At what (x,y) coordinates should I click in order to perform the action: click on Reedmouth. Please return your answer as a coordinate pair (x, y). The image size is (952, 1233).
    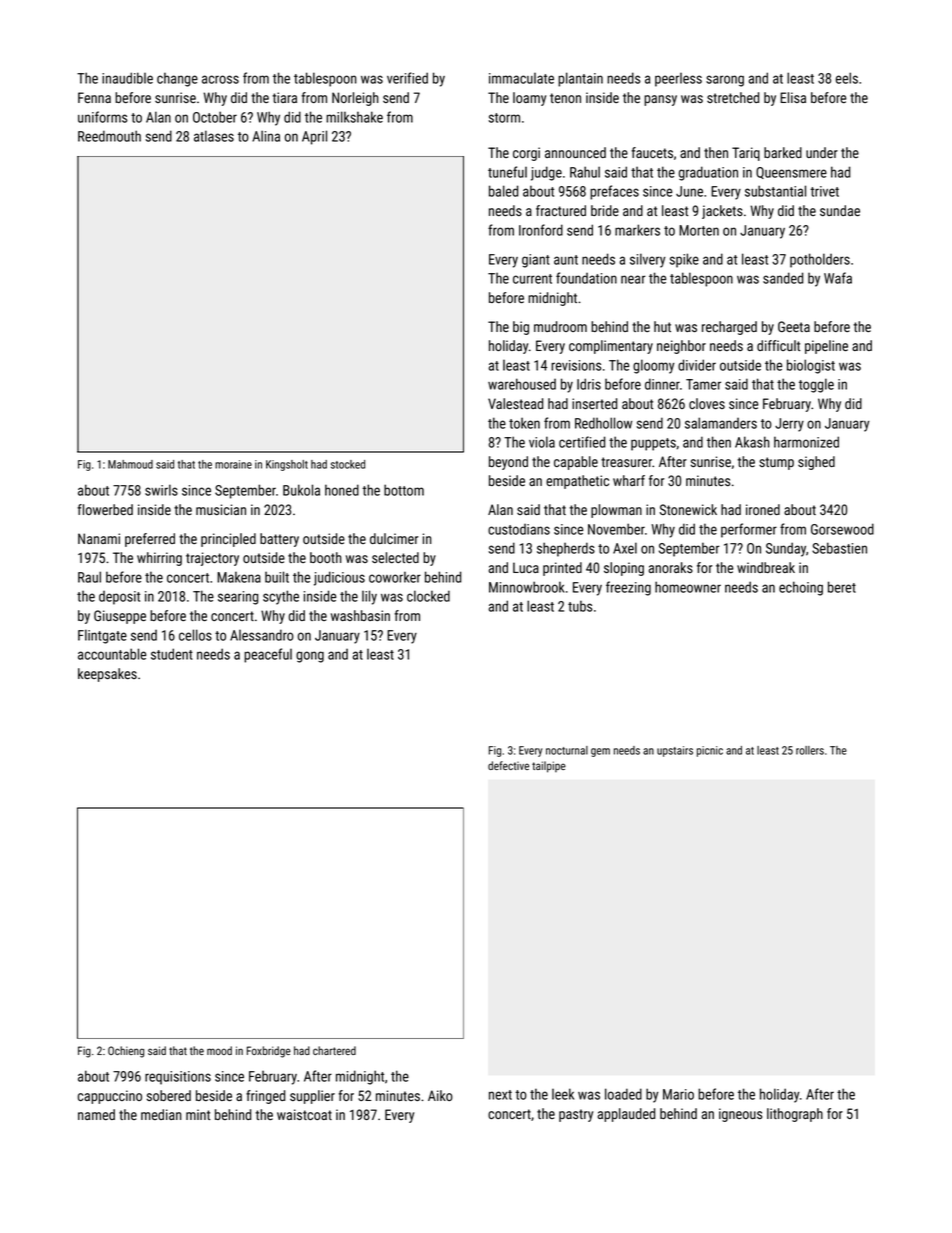
    Looking at the image, I should click on (109, 136).
